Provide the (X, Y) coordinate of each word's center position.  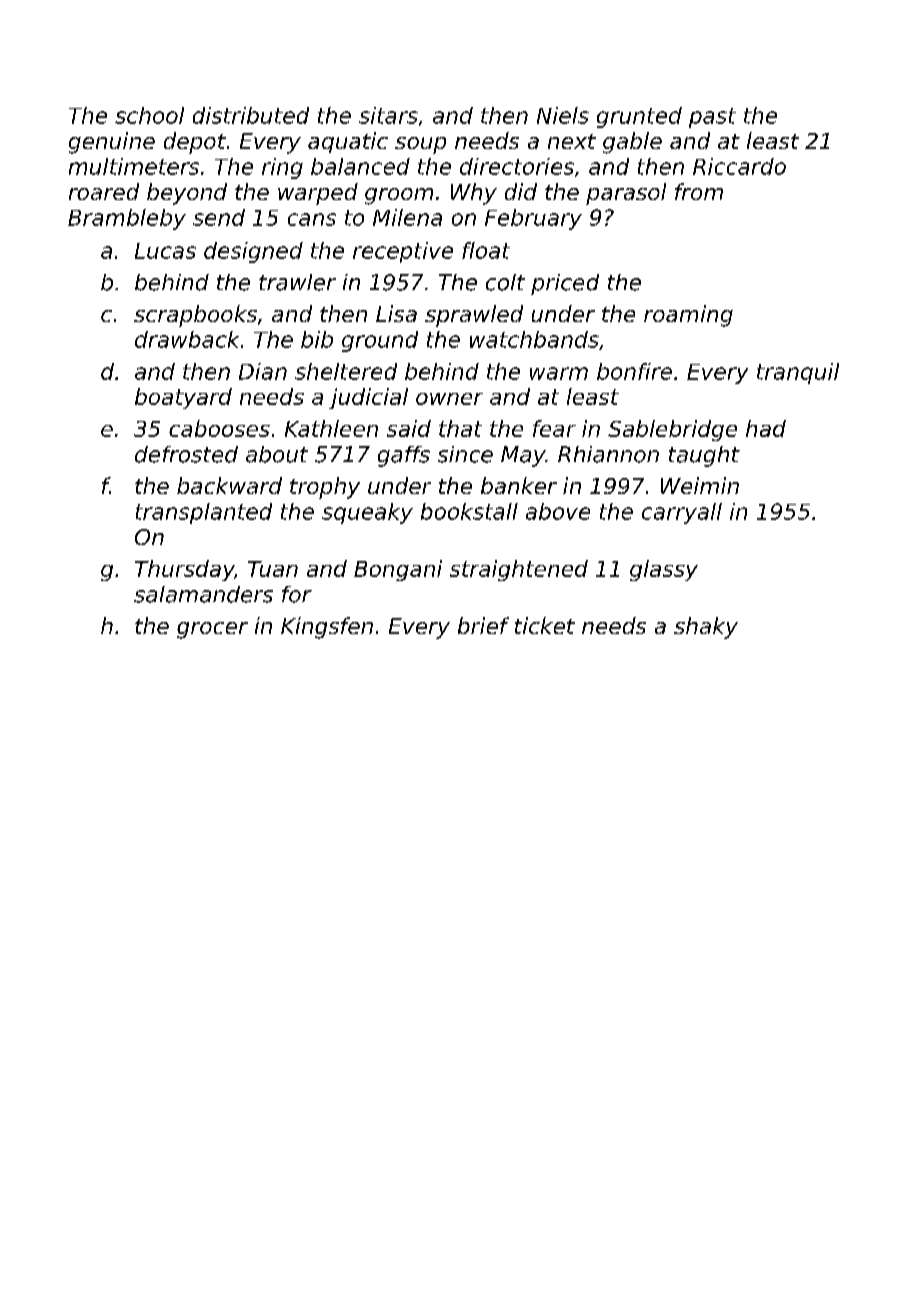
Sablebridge (672, 430)
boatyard (183, 398)
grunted (639, 117)
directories (517, 166)
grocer (212, 630)
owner (449, 399)
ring (282, 168)
